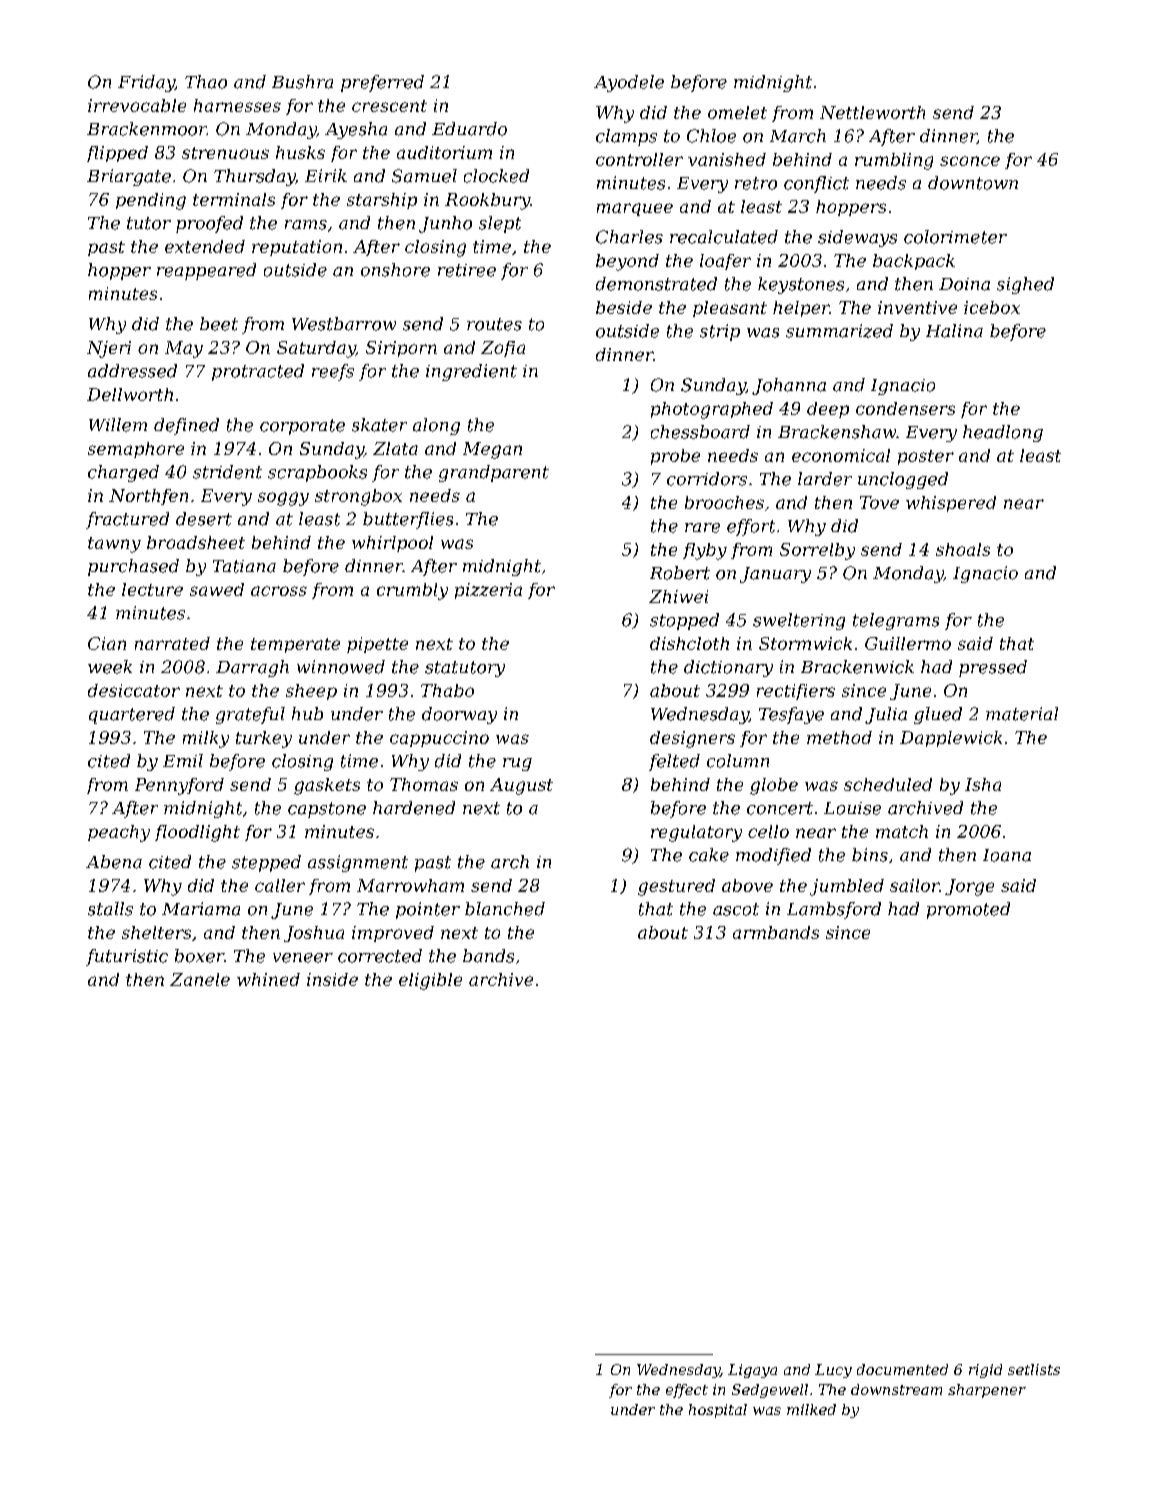 This page has height=1490, width=1152. I want to click on promoted, so click(968, 910).
